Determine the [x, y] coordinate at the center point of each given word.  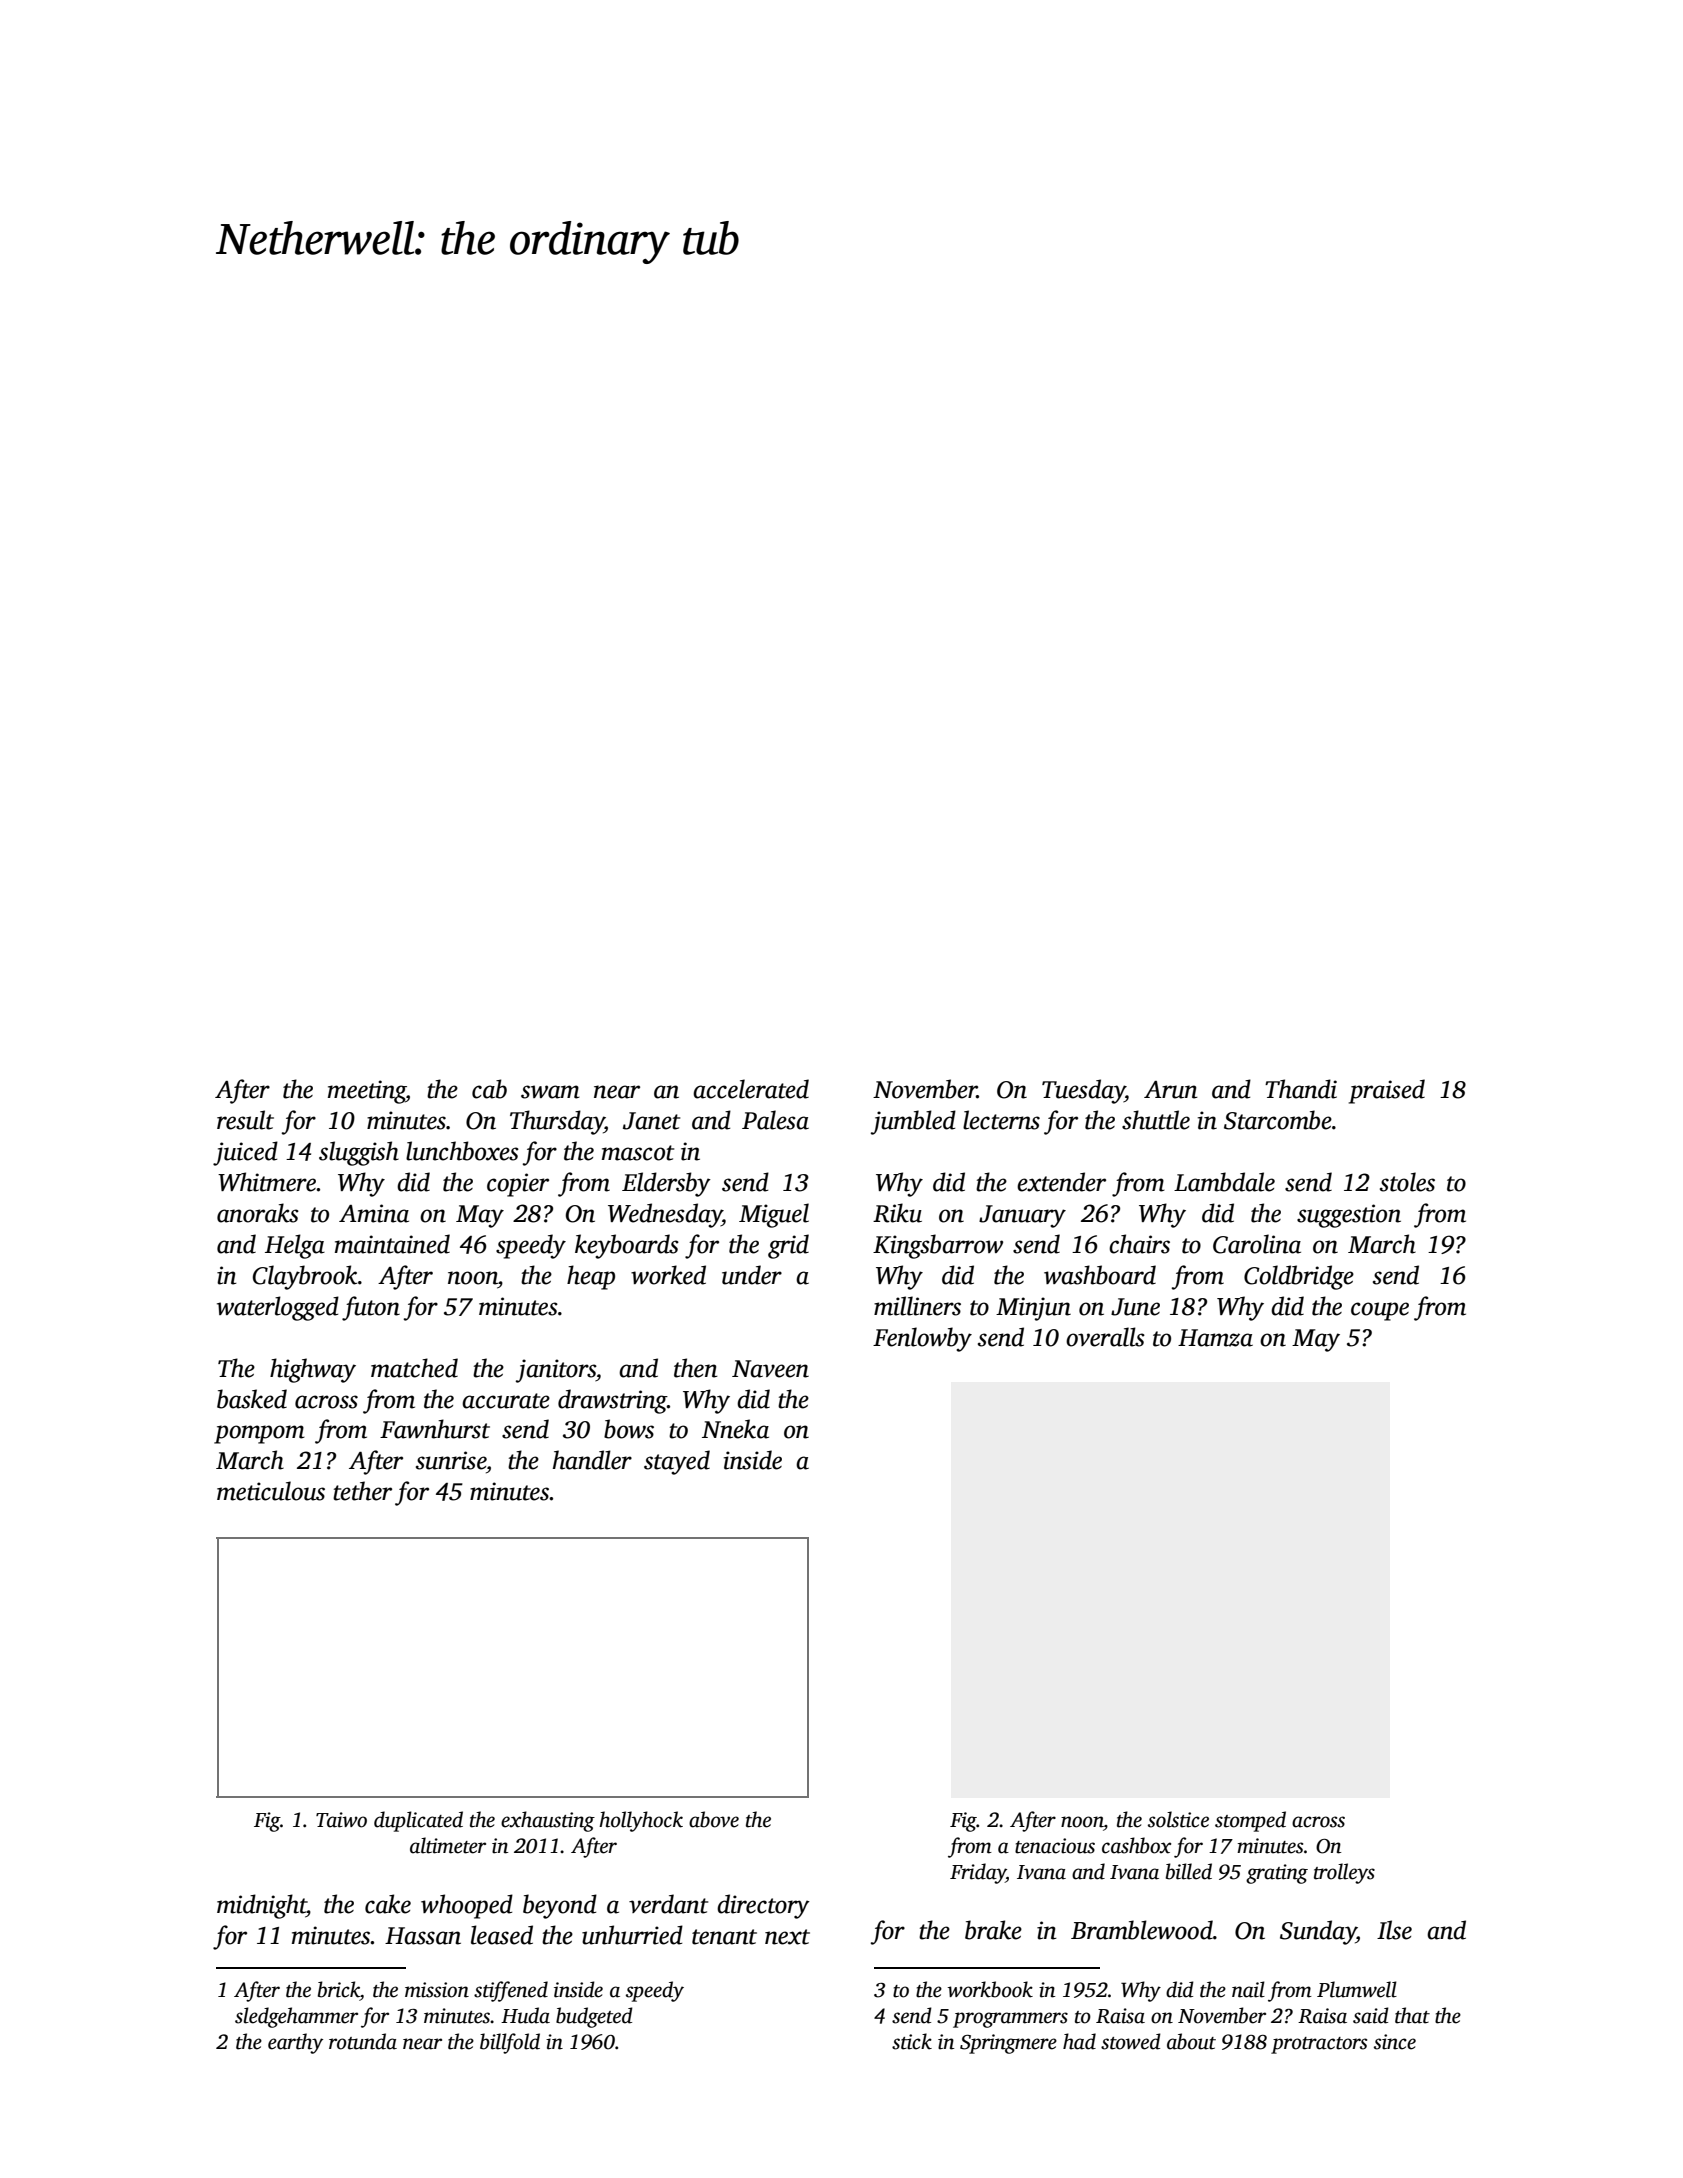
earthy [295, 2043]
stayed [677, 1462]
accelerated [751, 1089]
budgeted [594, 2017]
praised [1387, 1091]
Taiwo [341, 1820]
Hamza [1215, 1338]
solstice [1178, 1819]
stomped [1250, 1821]
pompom [259, 1434]
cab [489, 1089]
